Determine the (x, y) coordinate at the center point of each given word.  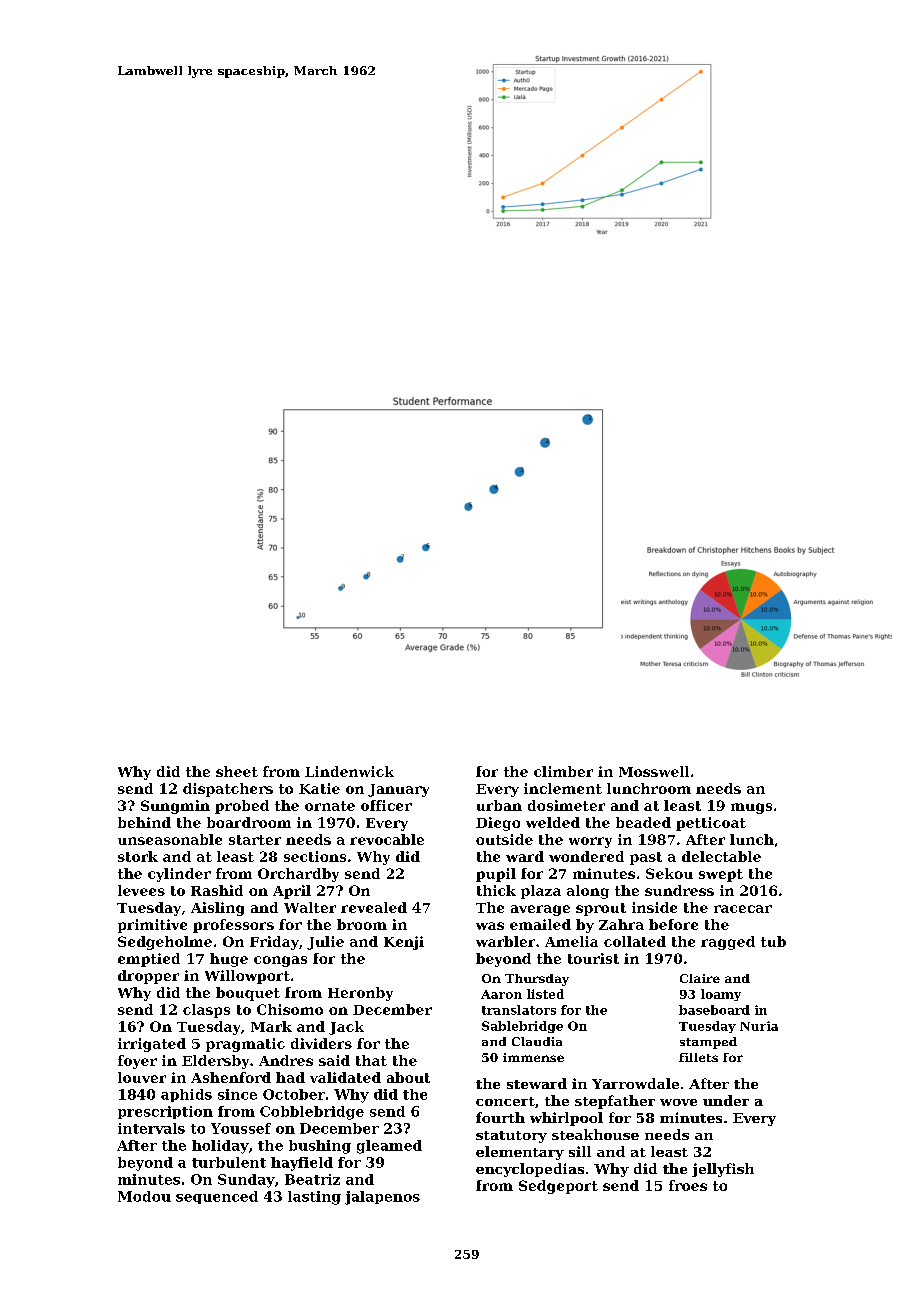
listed (545, 994)
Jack (346, 1028)
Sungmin (175, 807)
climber (563, 771)
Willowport (247, 977)
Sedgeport (558, 1187)
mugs (751, 808)
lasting (314, 1198)
